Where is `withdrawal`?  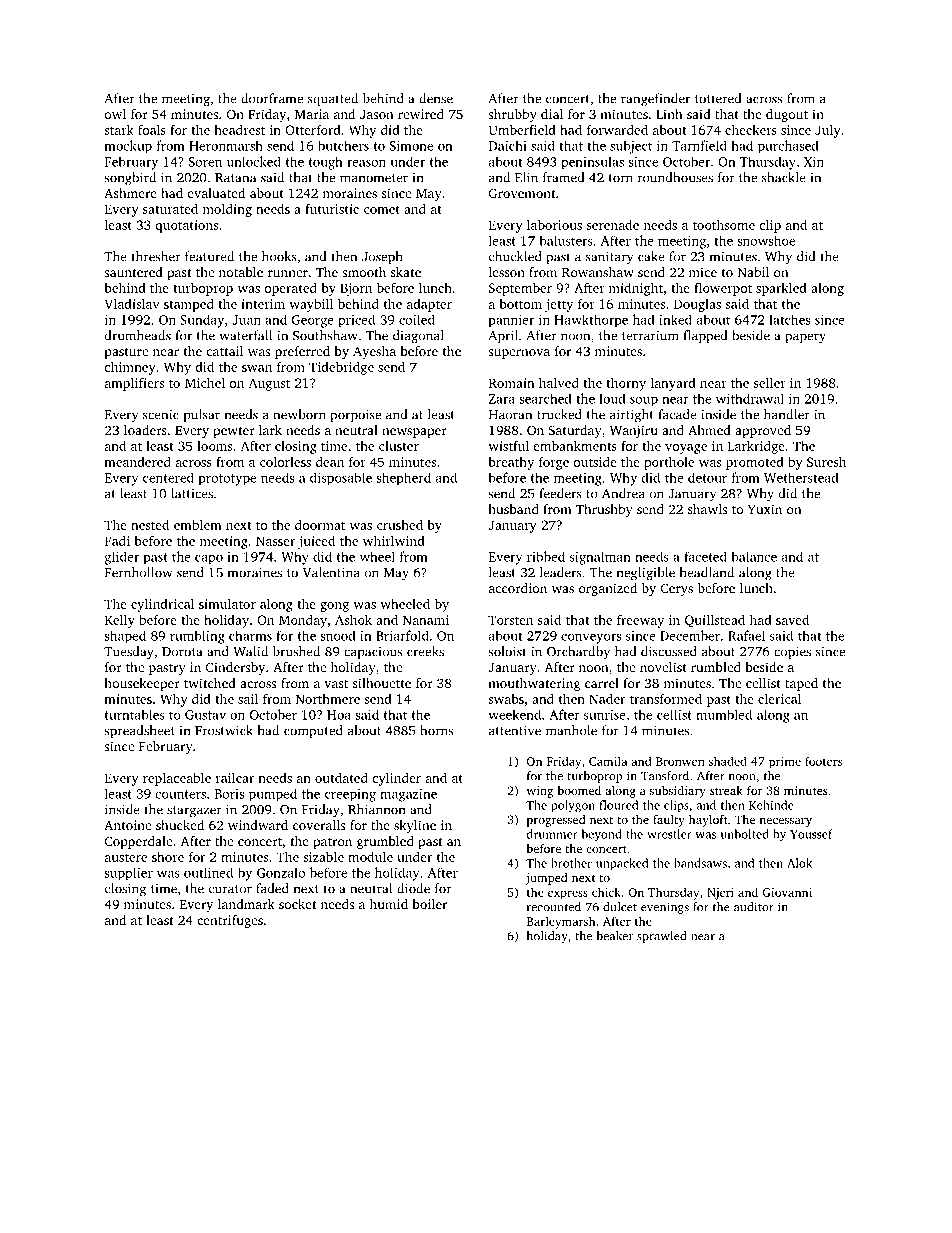 withdrawal is located at coordinates (750, 398).
